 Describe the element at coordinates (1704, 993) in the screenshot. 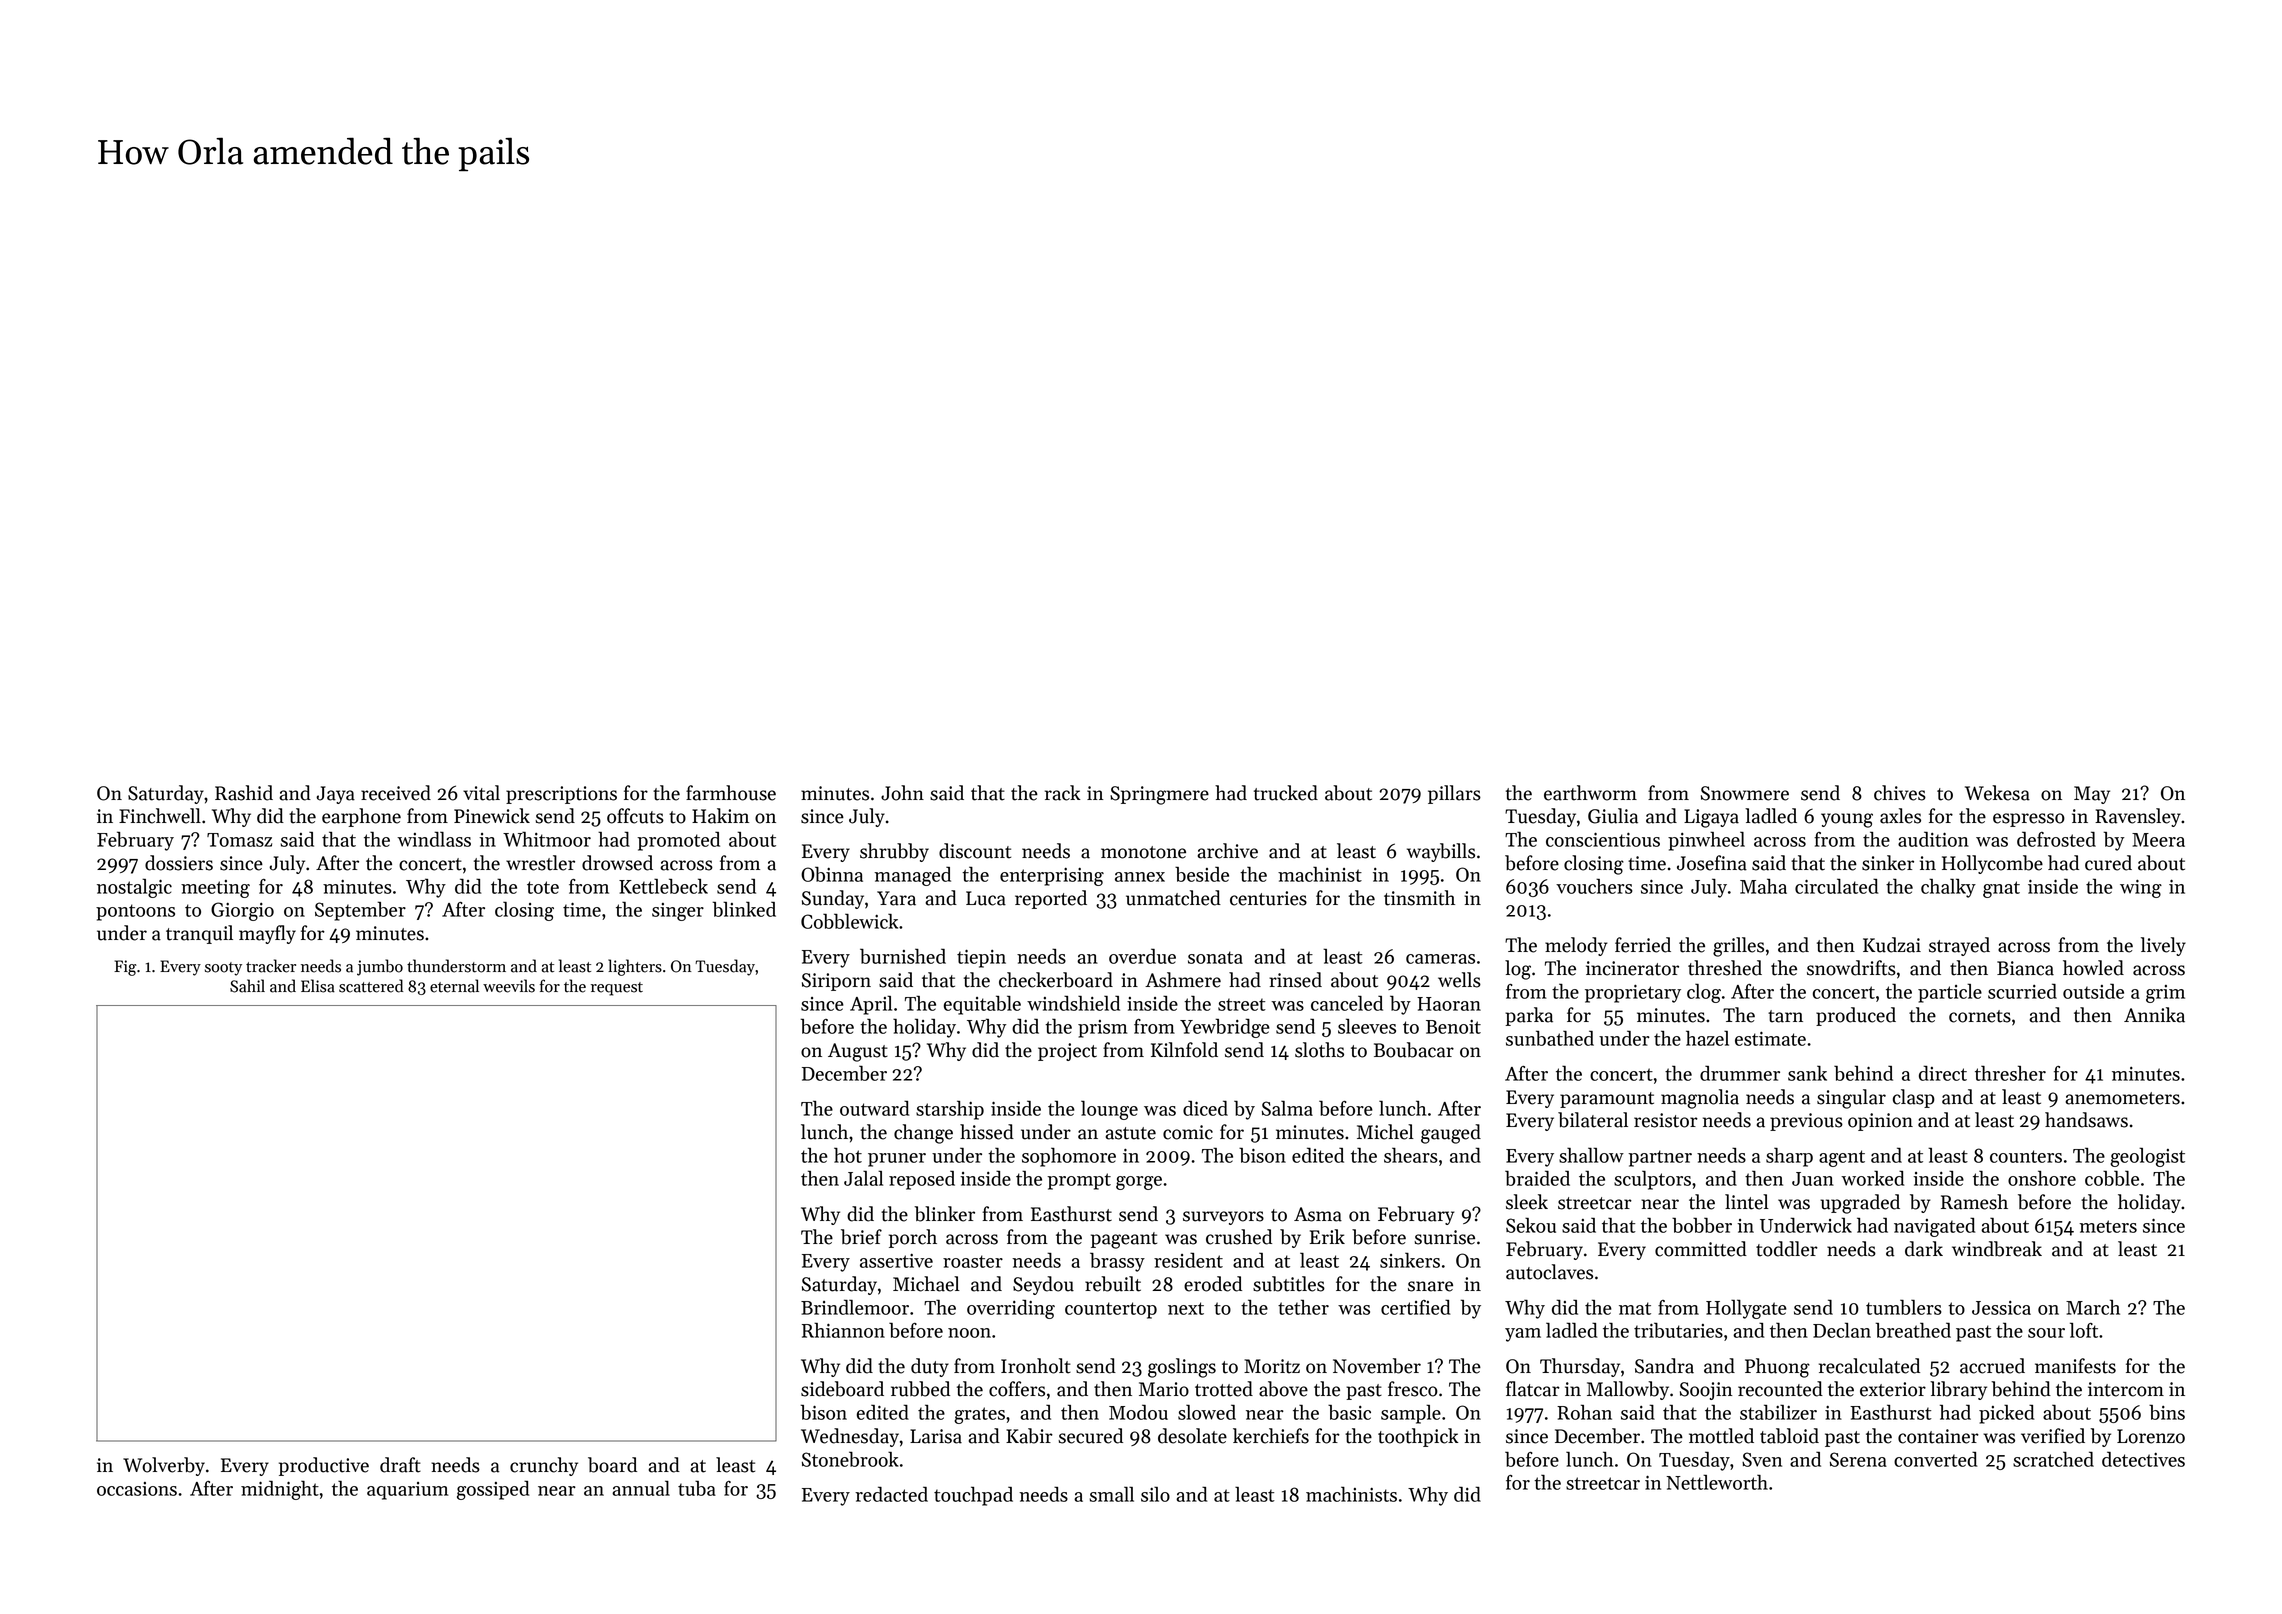

I see `clog` at that location.
